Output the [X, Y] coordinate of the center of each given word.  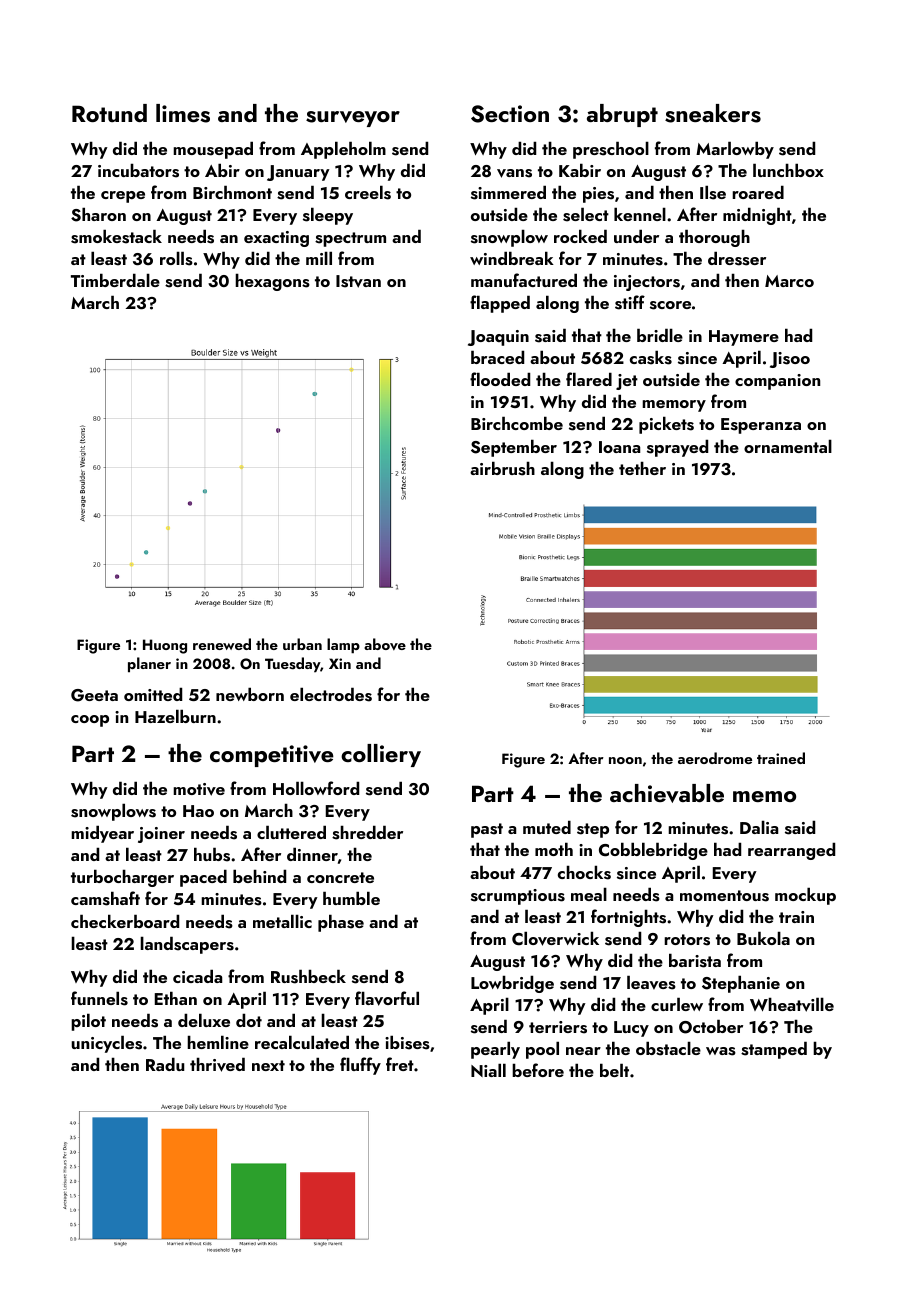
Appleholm [343, 150]
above [385, 644]
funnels [99, 998]
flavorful [387, 998]
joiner [161, 835]
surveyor [353, 119]
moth [554, 849]
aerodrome [715, 758]
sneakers [713, 113]
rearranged [791, 851]
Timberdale [115, 280]
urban [302, 644]
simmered [508, 192]
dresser [737, 258]
